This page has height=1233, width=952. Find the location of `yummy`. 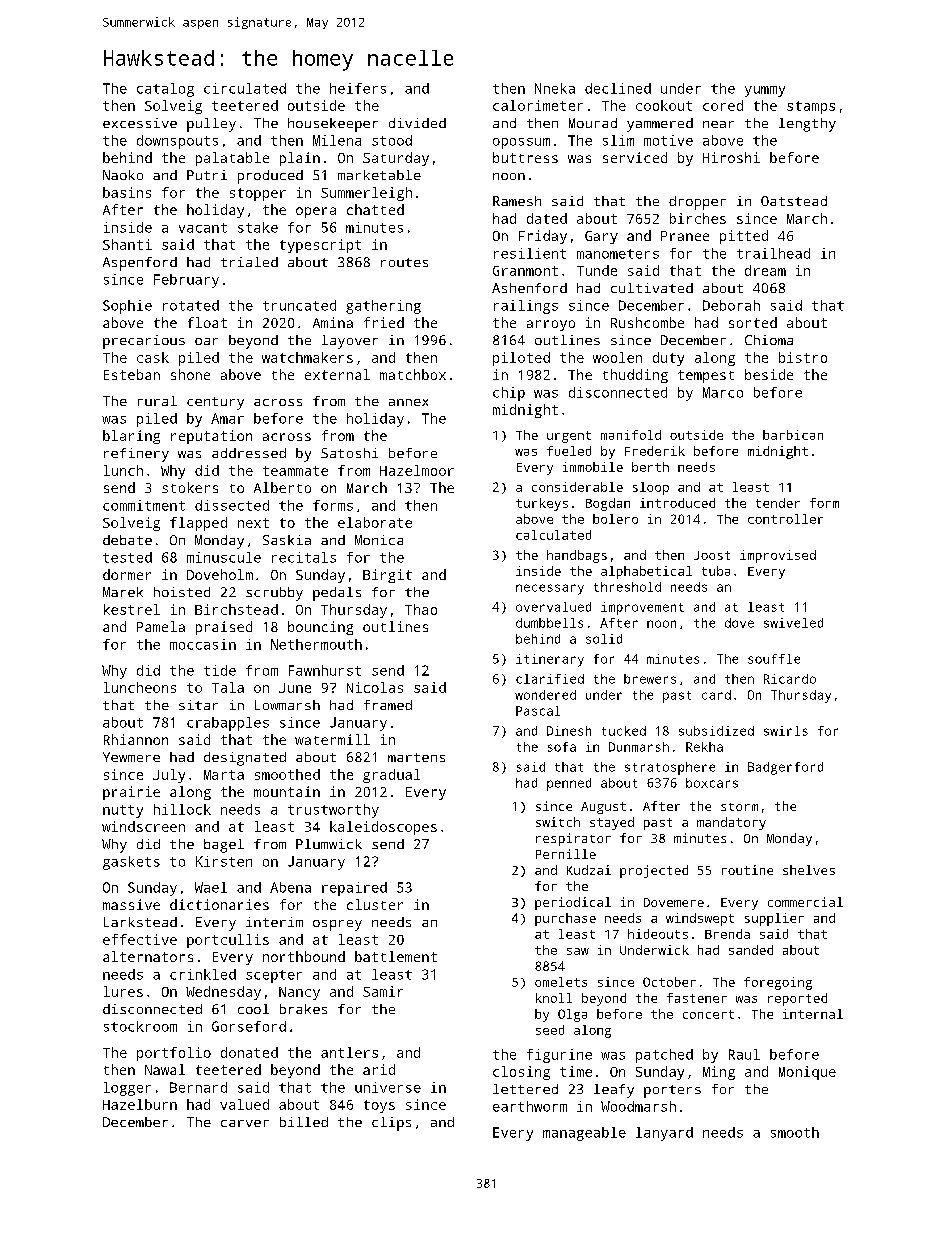

yummy is located at coordinates (765, 91).
